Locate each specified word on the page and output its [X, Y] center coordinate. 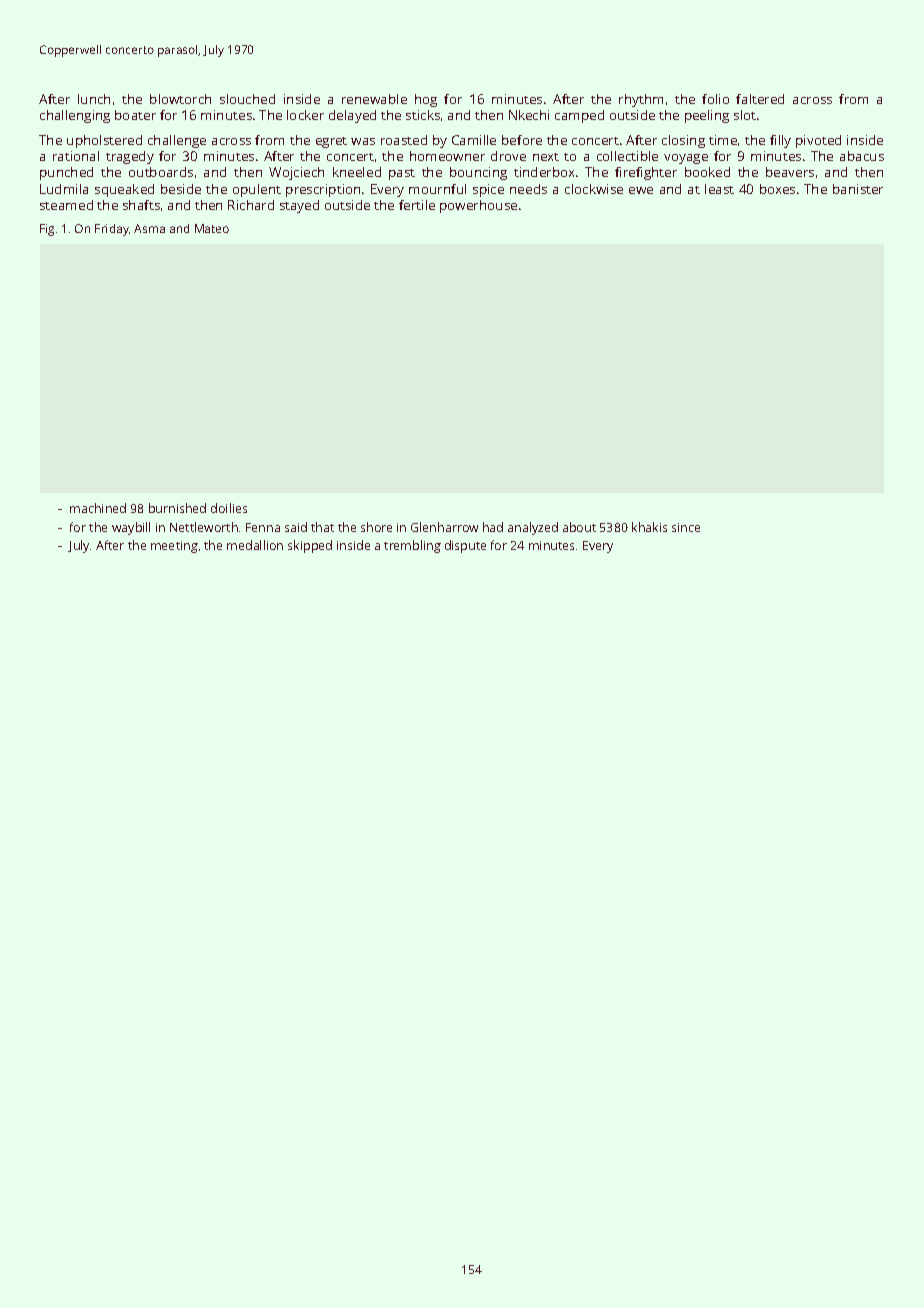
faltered [760, 99]
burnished [177, 508]
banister [858, 189]
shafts [141, 205]
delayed [352, 116]
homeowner [447, 156]
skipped [310, 546]
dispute [465, 546]
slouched [247, 99]
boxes [777, 189]
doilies [229, 508]
